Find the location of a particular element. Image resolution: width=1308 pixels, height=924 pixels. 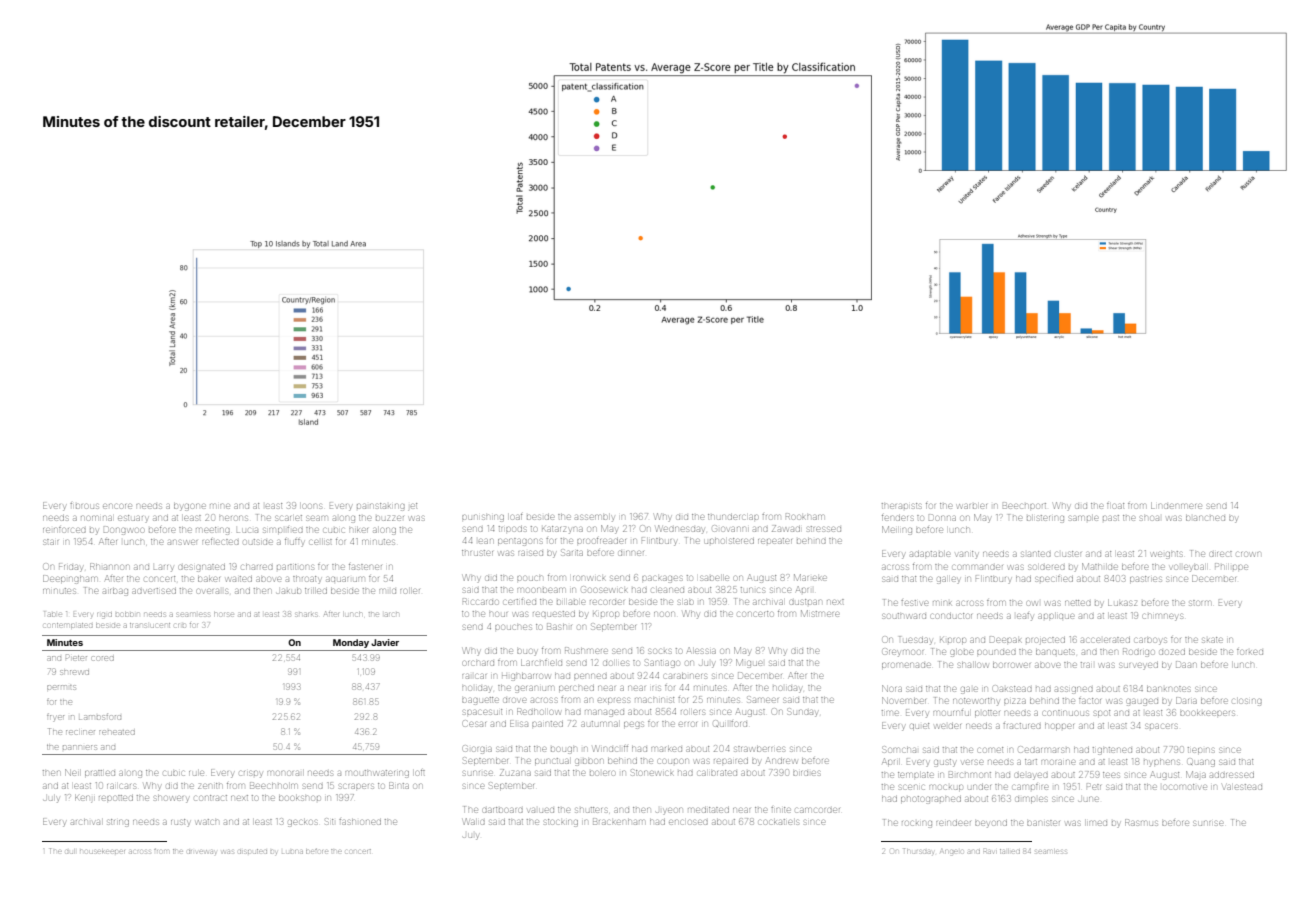

herons is located at coordinates (233, 518).
